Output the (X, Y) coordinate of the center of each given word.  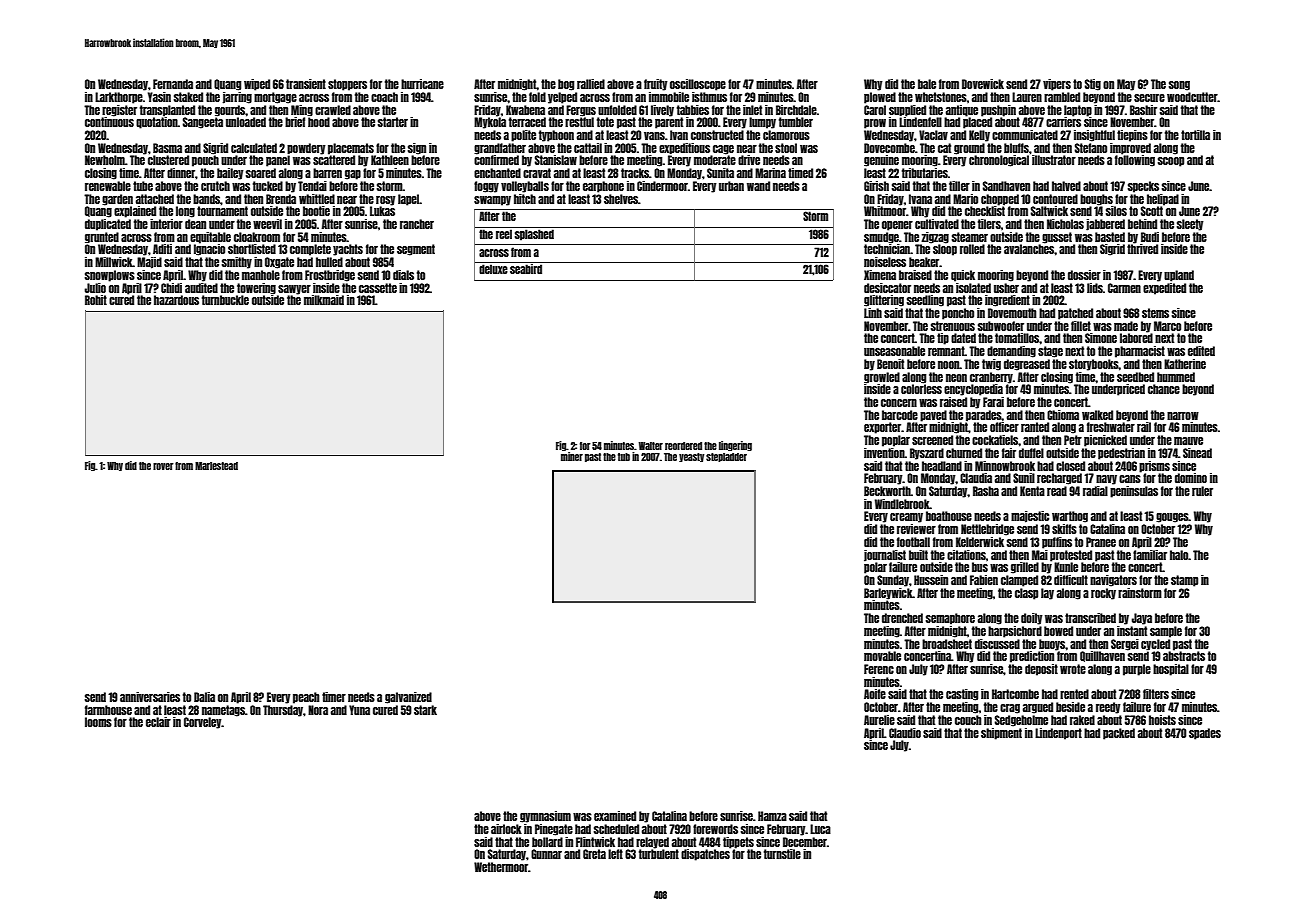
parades (984, 416)
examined (615, 816)
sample (1166, 632)
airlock (506, 829)
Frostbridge (330, 276)
